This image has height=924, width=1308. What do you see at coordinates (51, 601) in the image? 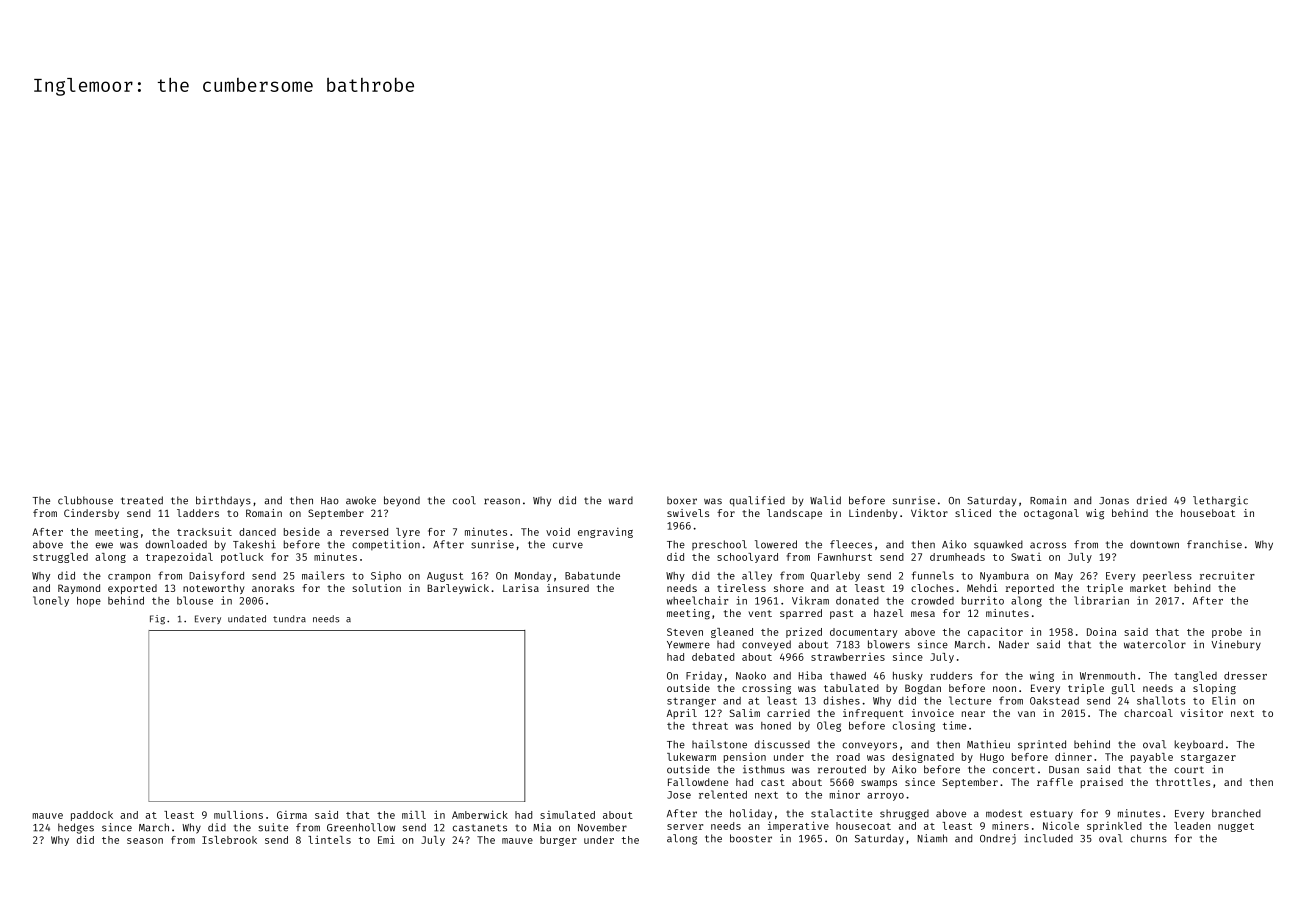
I see `lonely` at bounding box center [51, 601].
